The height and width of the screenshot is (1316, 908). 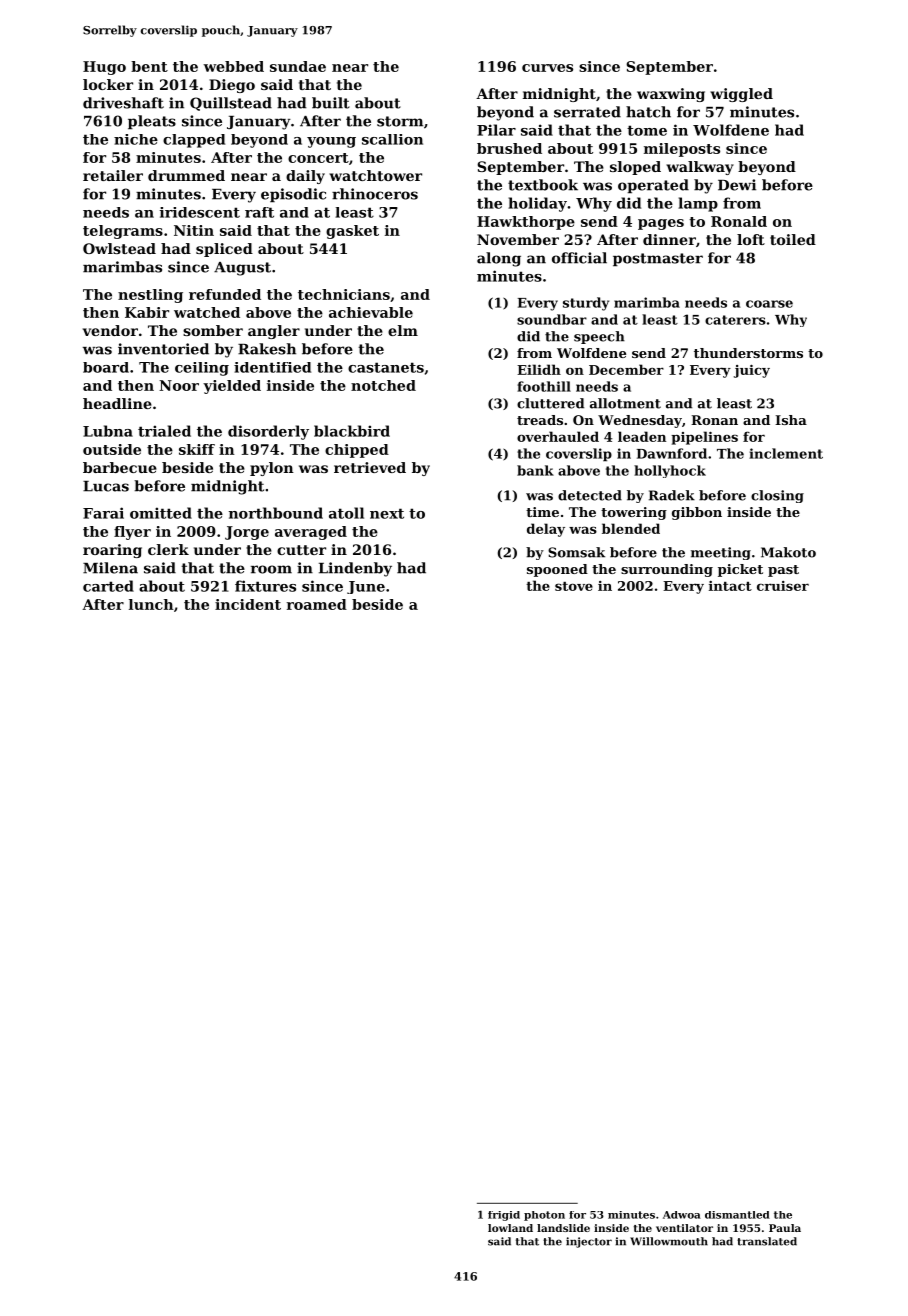 What do you see at coordinates (298, 66) in the screenshot?
I see `sundae` at bounding box center [298, 66].
